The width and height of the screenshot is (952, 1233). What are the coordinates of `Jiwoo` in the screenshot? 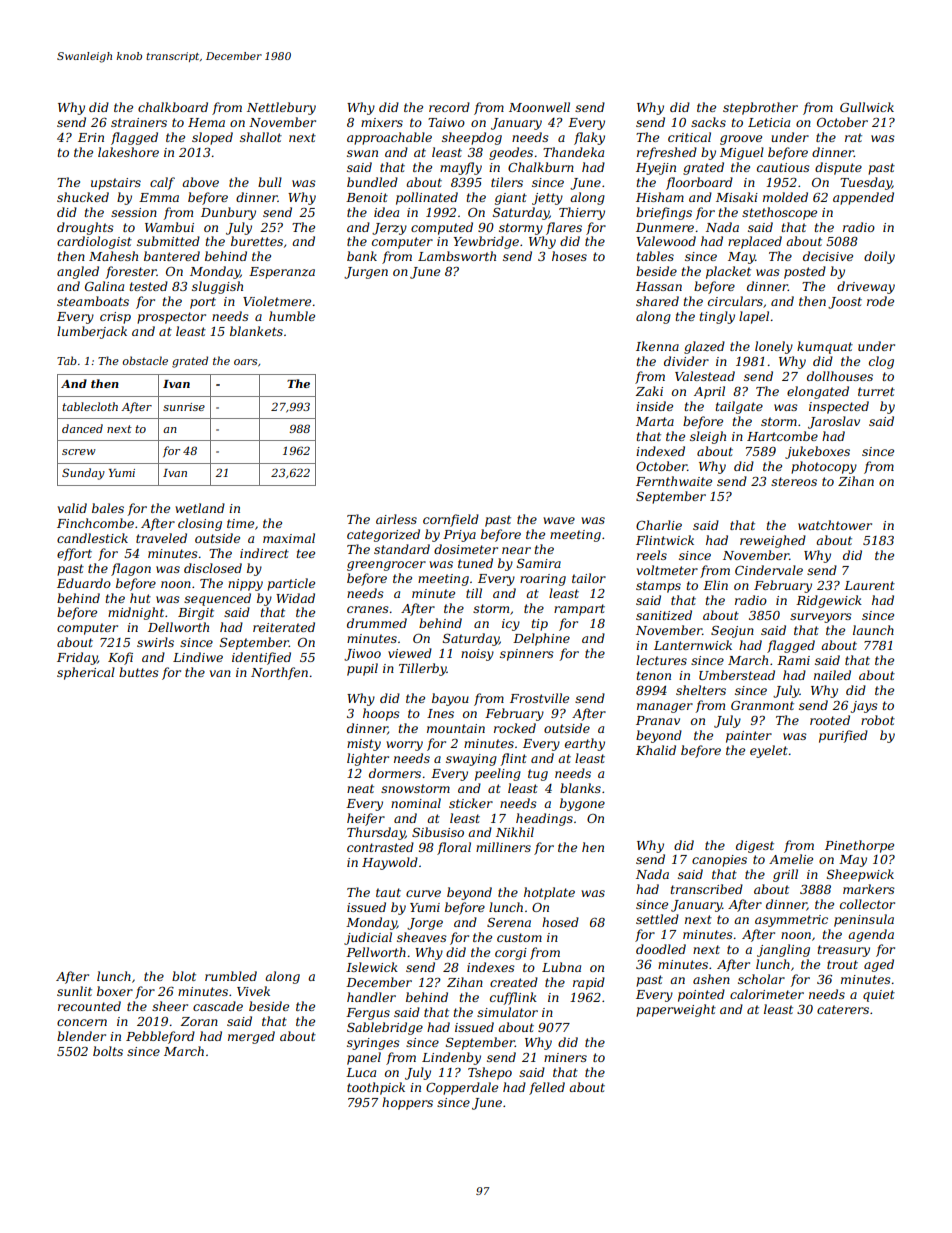 It's located at (362, 655).
